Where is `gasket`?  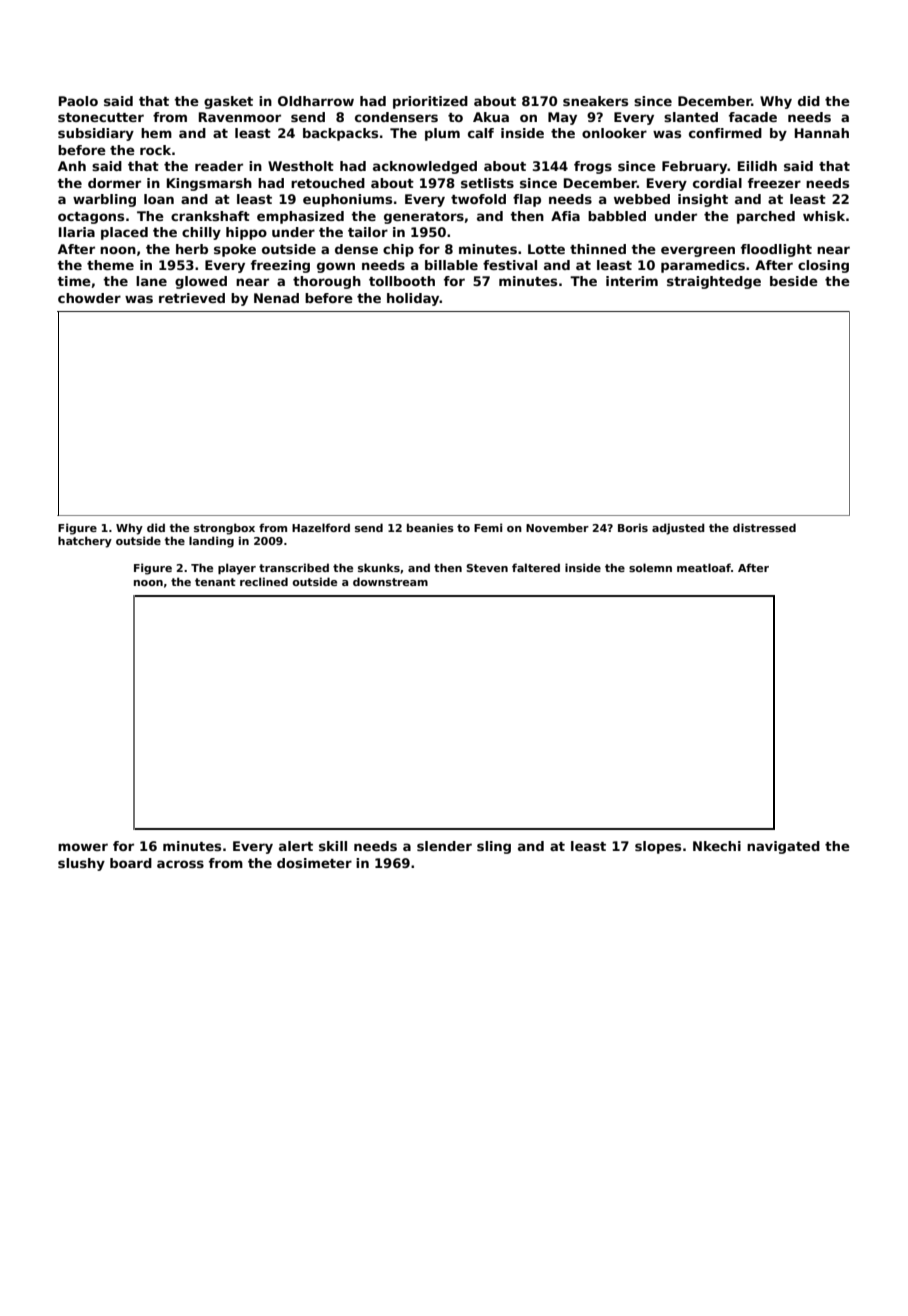
gasket is located at coordinates (228, 102).
